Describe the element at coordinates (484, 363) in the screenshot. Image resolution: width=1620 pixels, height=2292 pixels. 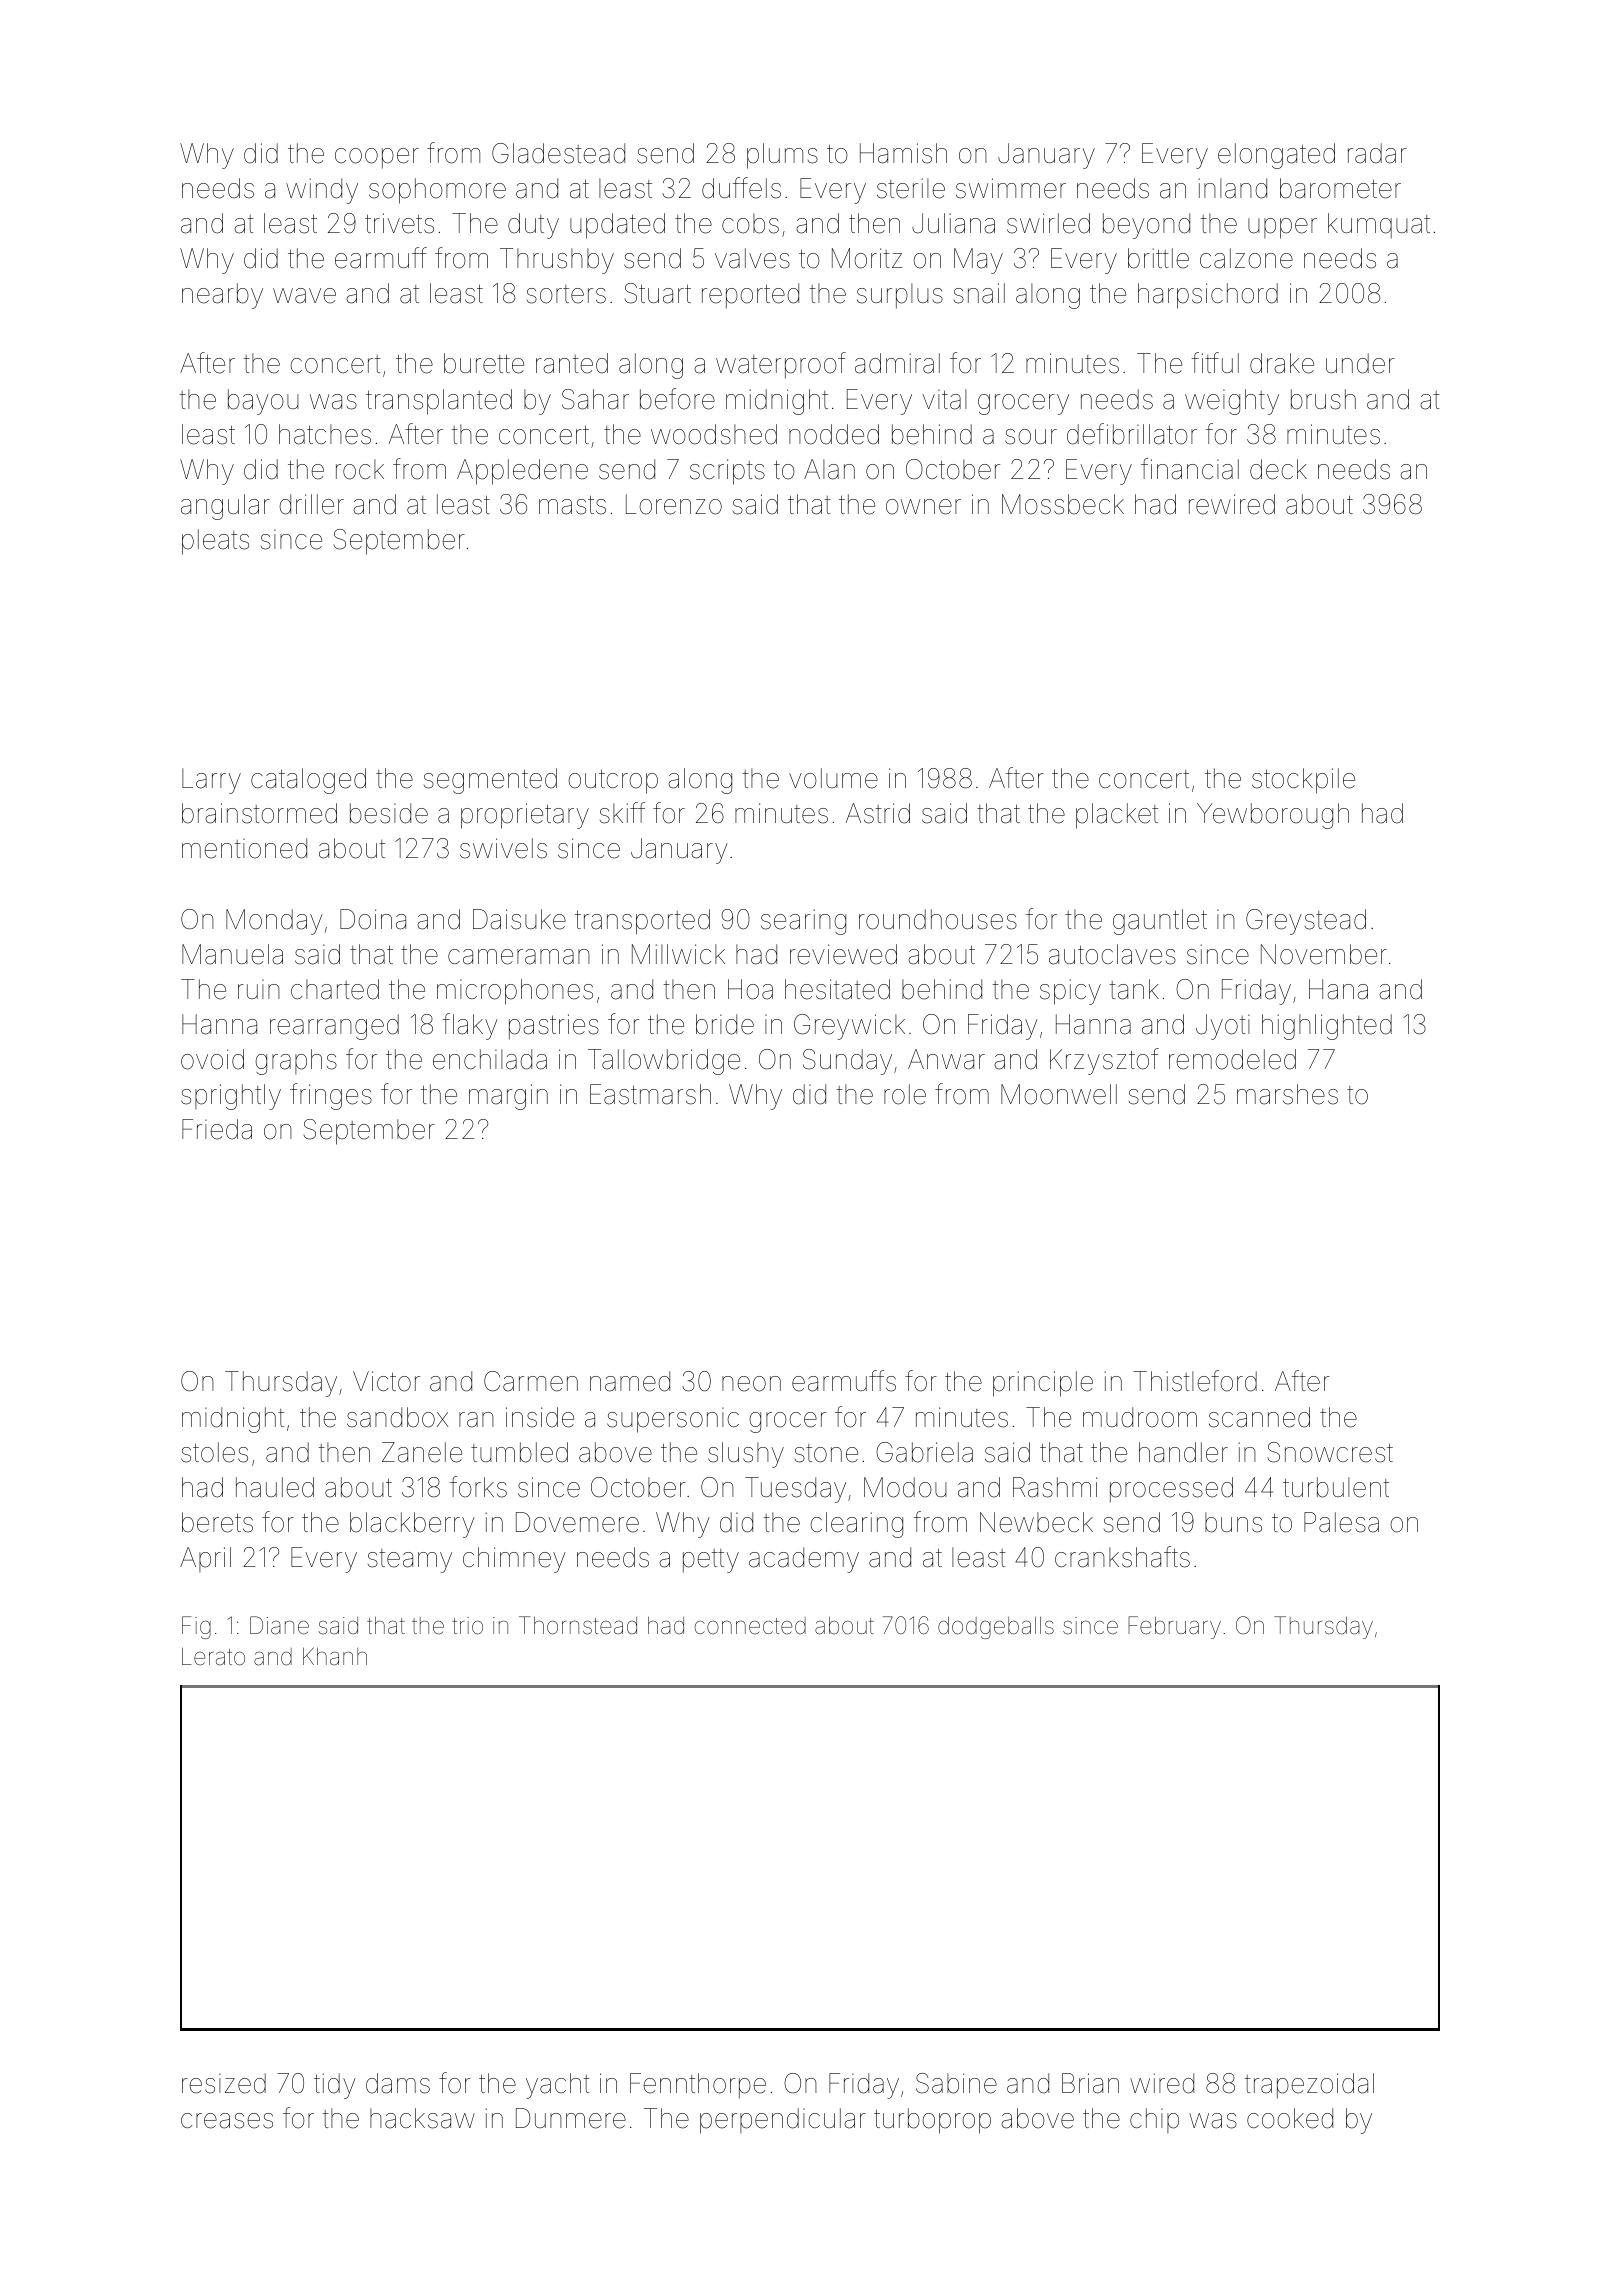
I see `burette` at that location.
